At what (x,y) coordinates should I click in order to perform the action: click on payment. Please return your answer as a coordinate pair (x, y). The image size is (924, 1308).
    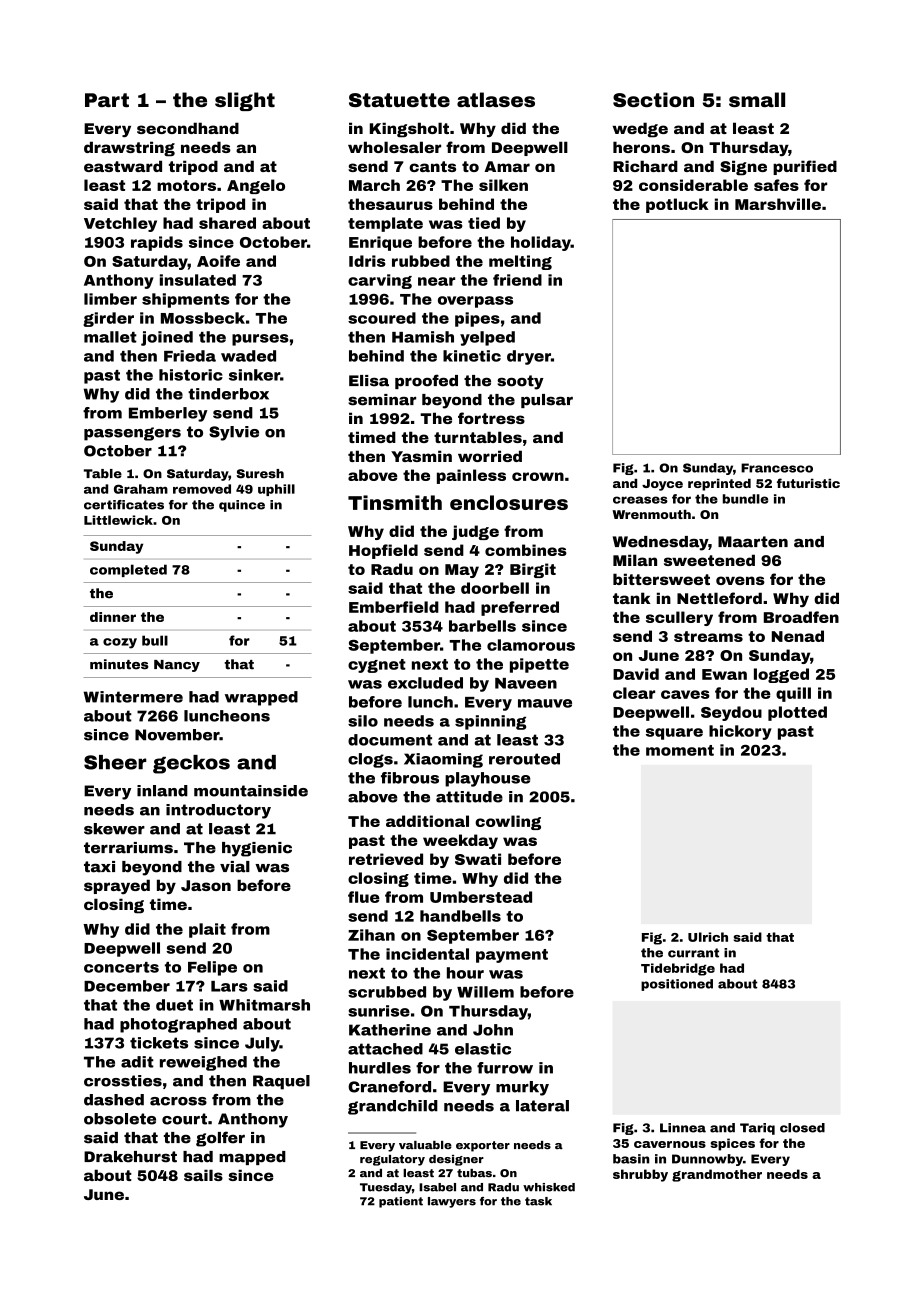
    Looking at the image, I should click on (512, 956).
